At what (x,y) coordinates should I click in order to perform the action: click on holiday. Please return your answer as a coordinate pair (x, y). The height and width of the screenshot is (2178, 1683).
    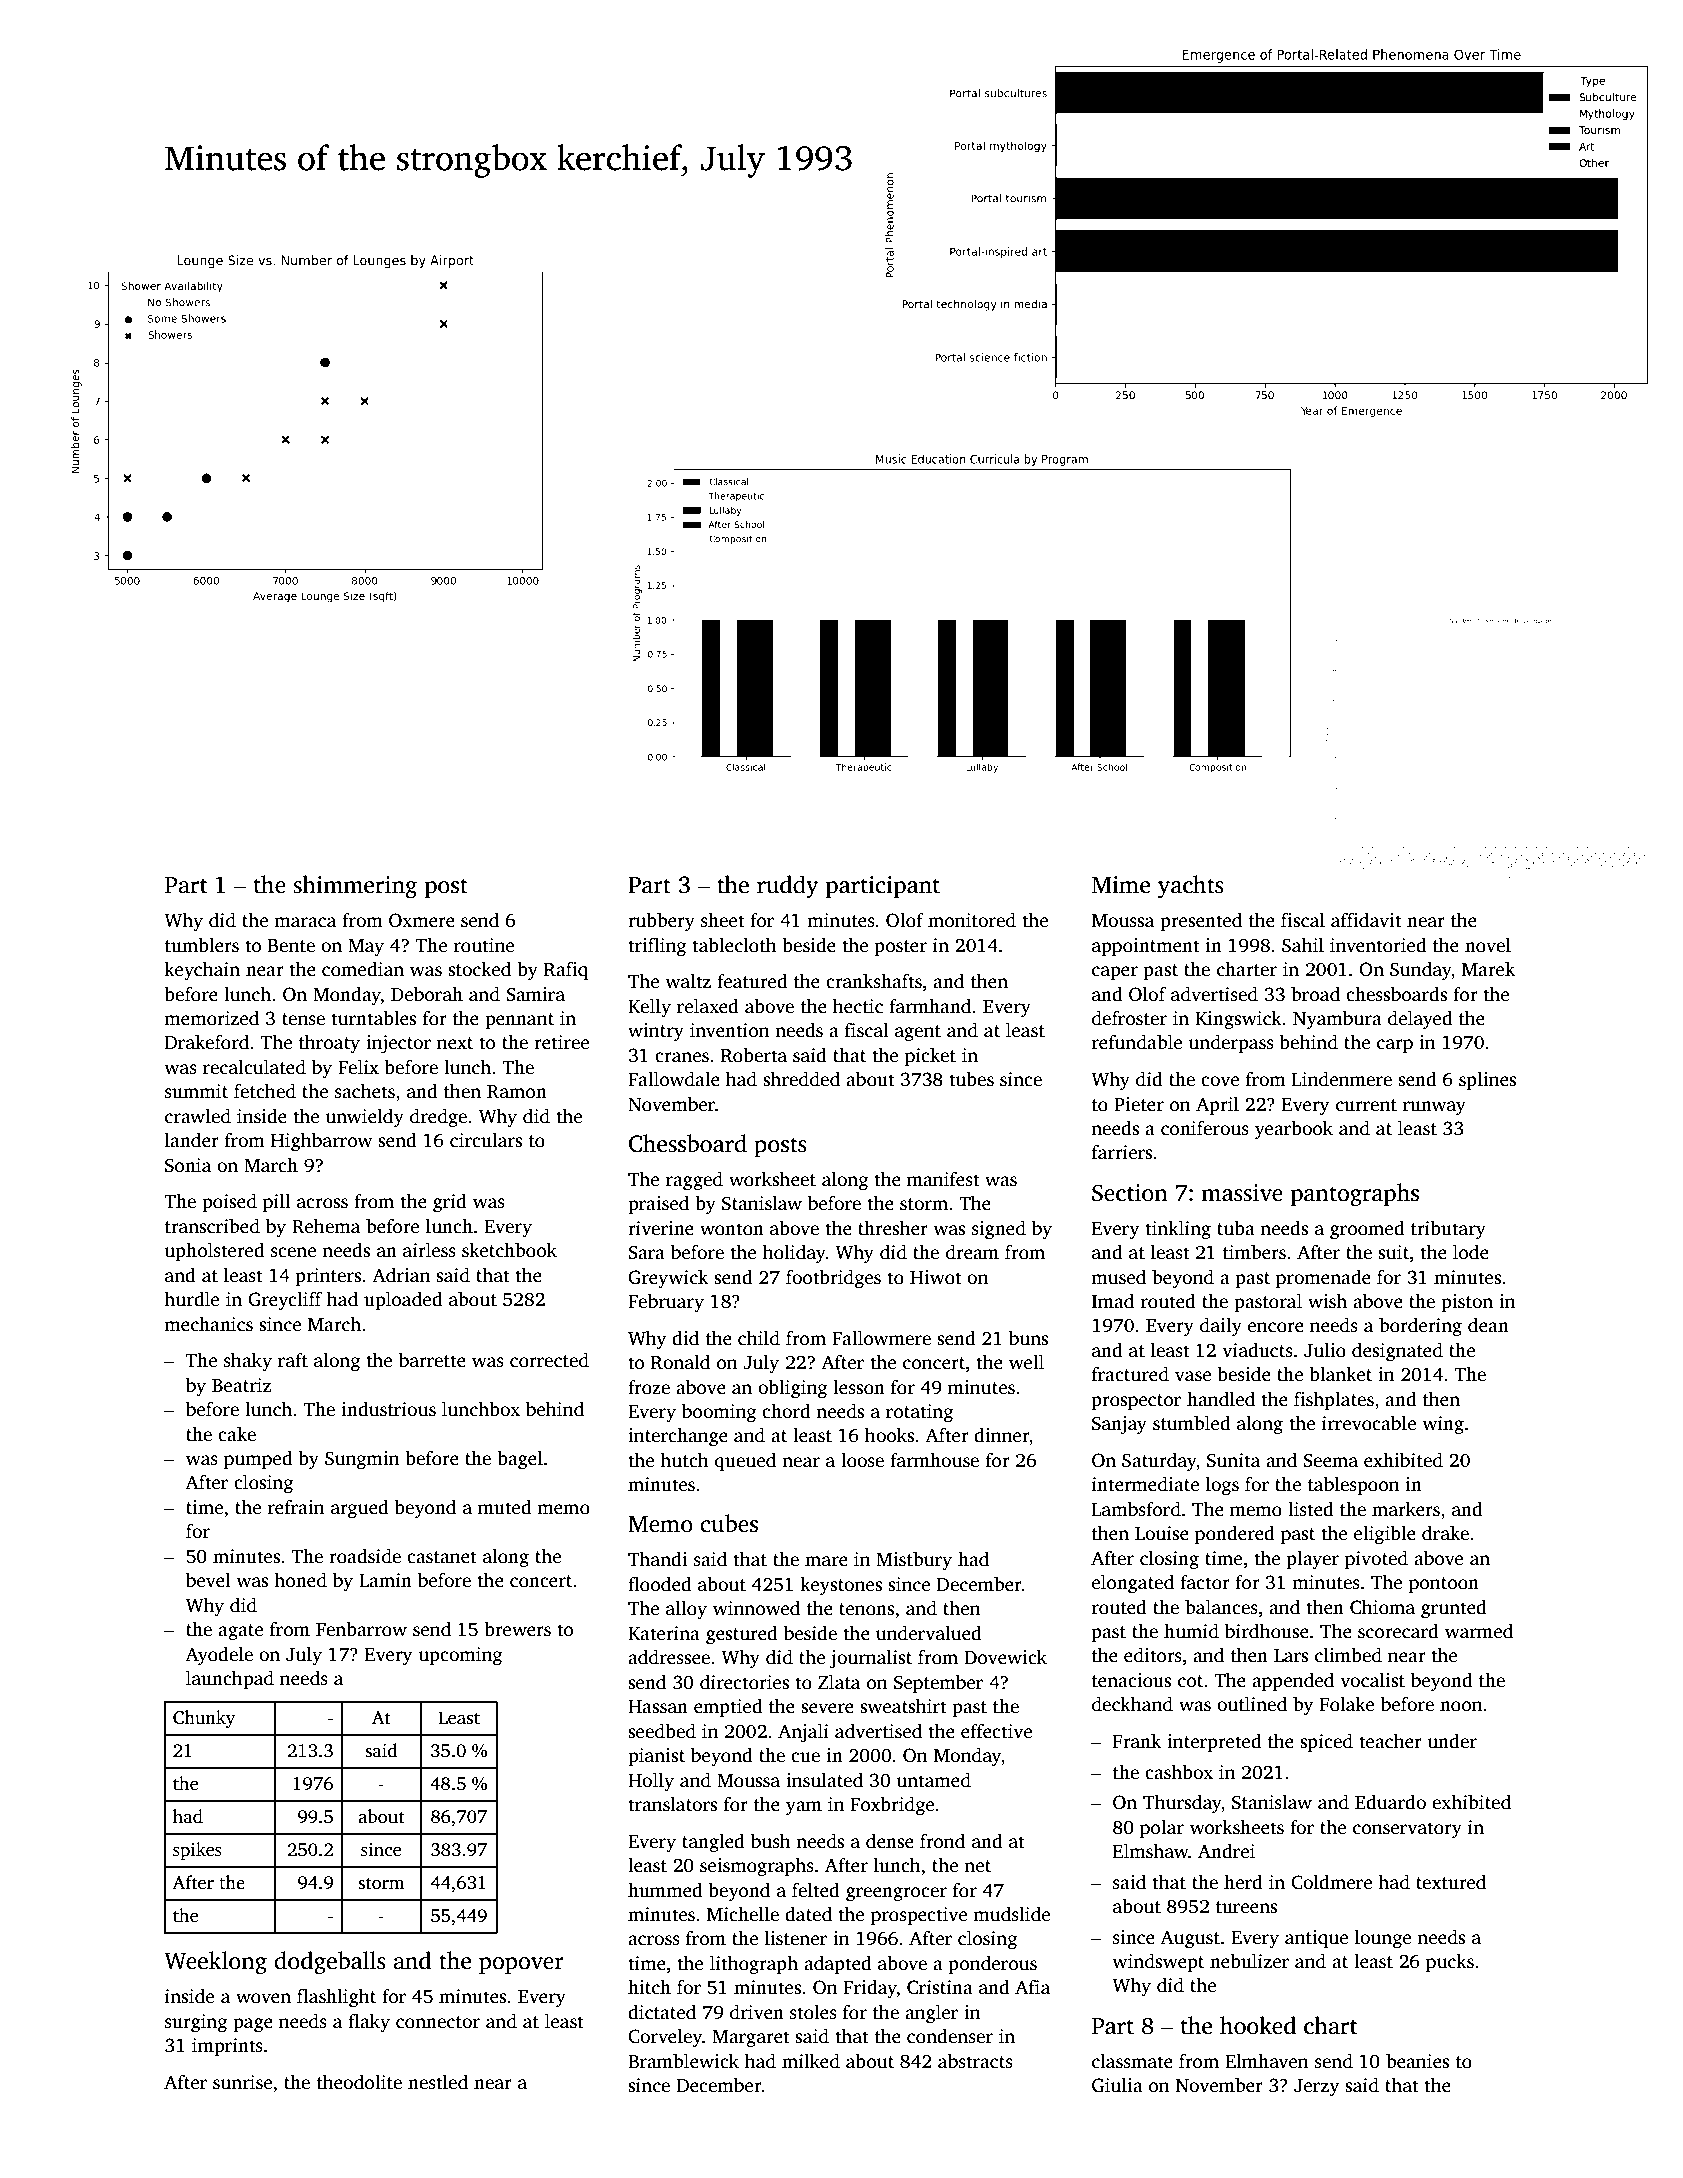
    Looking at the image, I should click on (794, 1254).
